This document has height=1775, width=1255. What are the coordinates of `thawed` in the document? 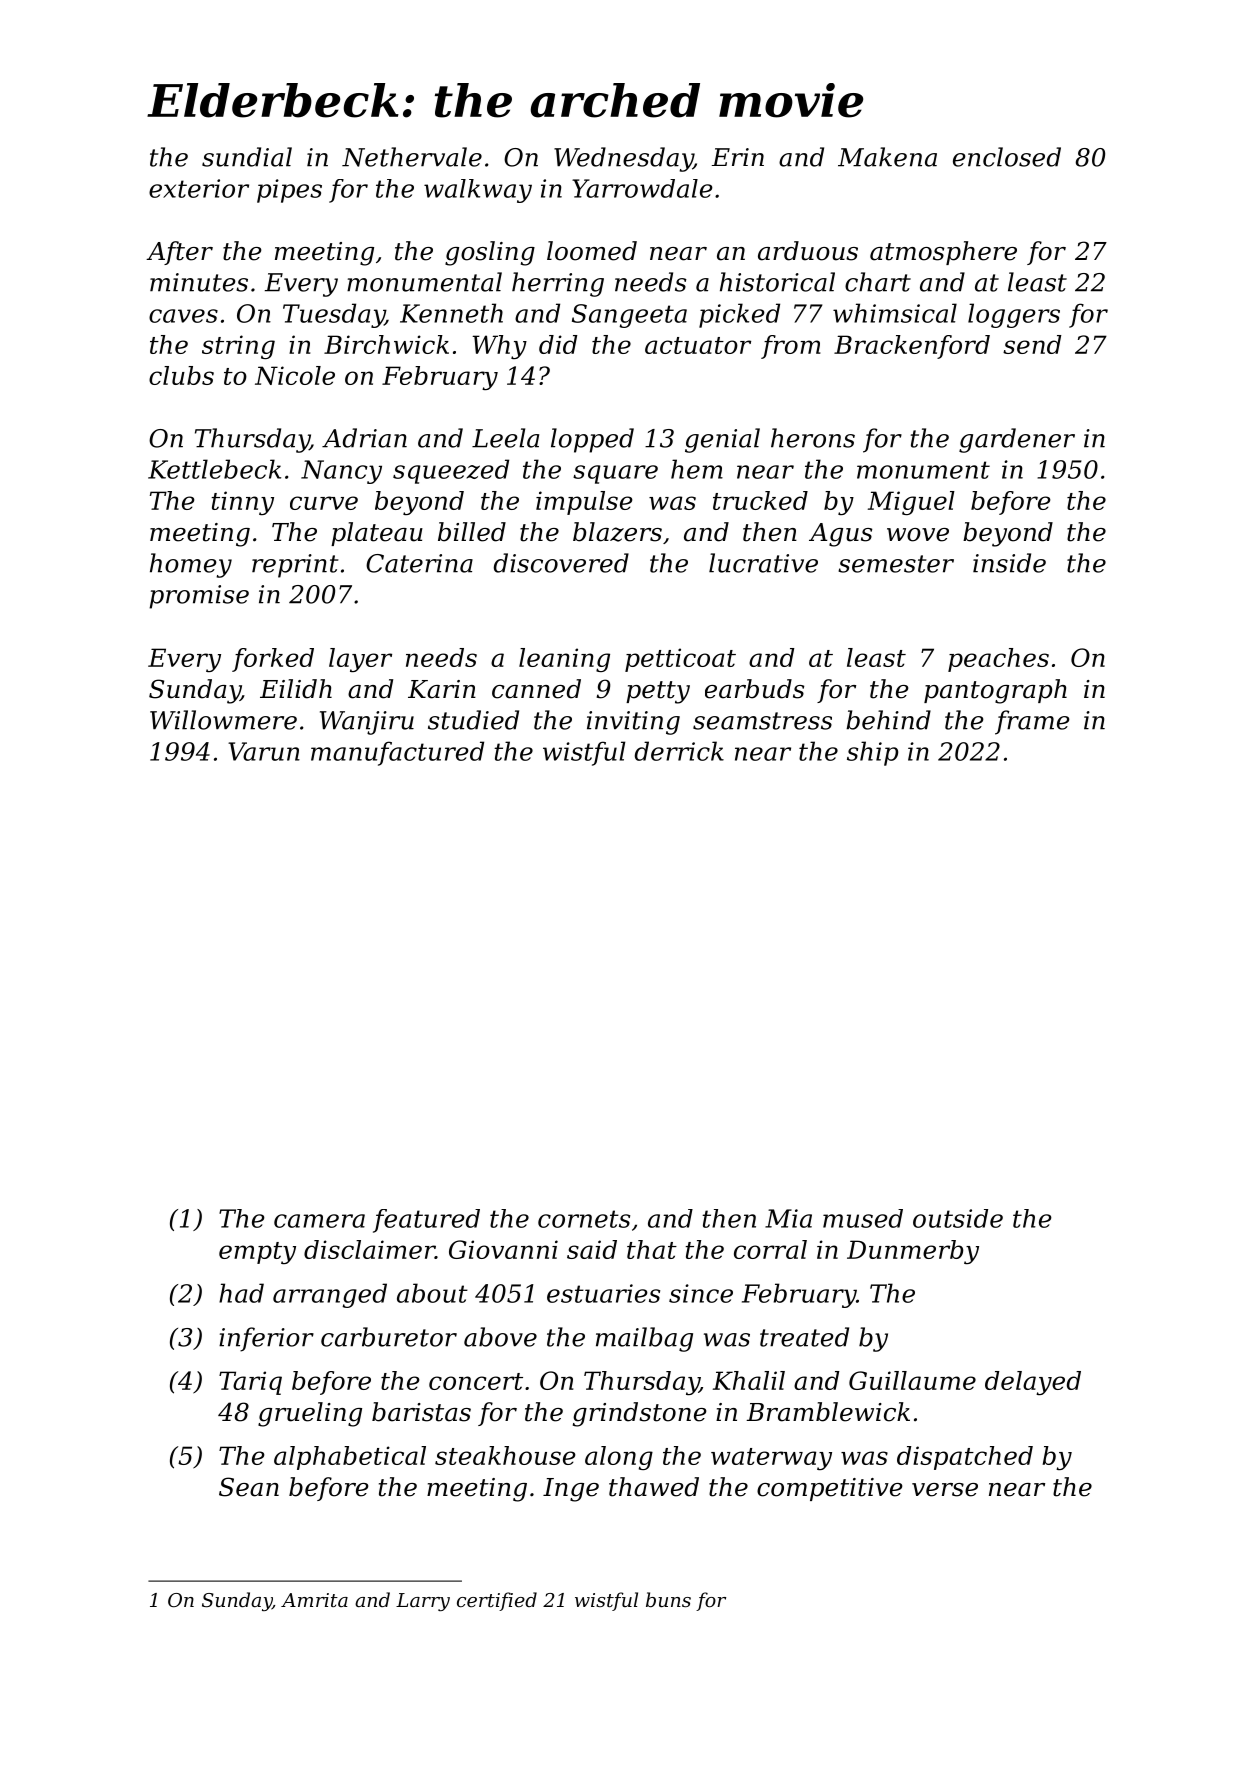 It's located at (654, 1487).
